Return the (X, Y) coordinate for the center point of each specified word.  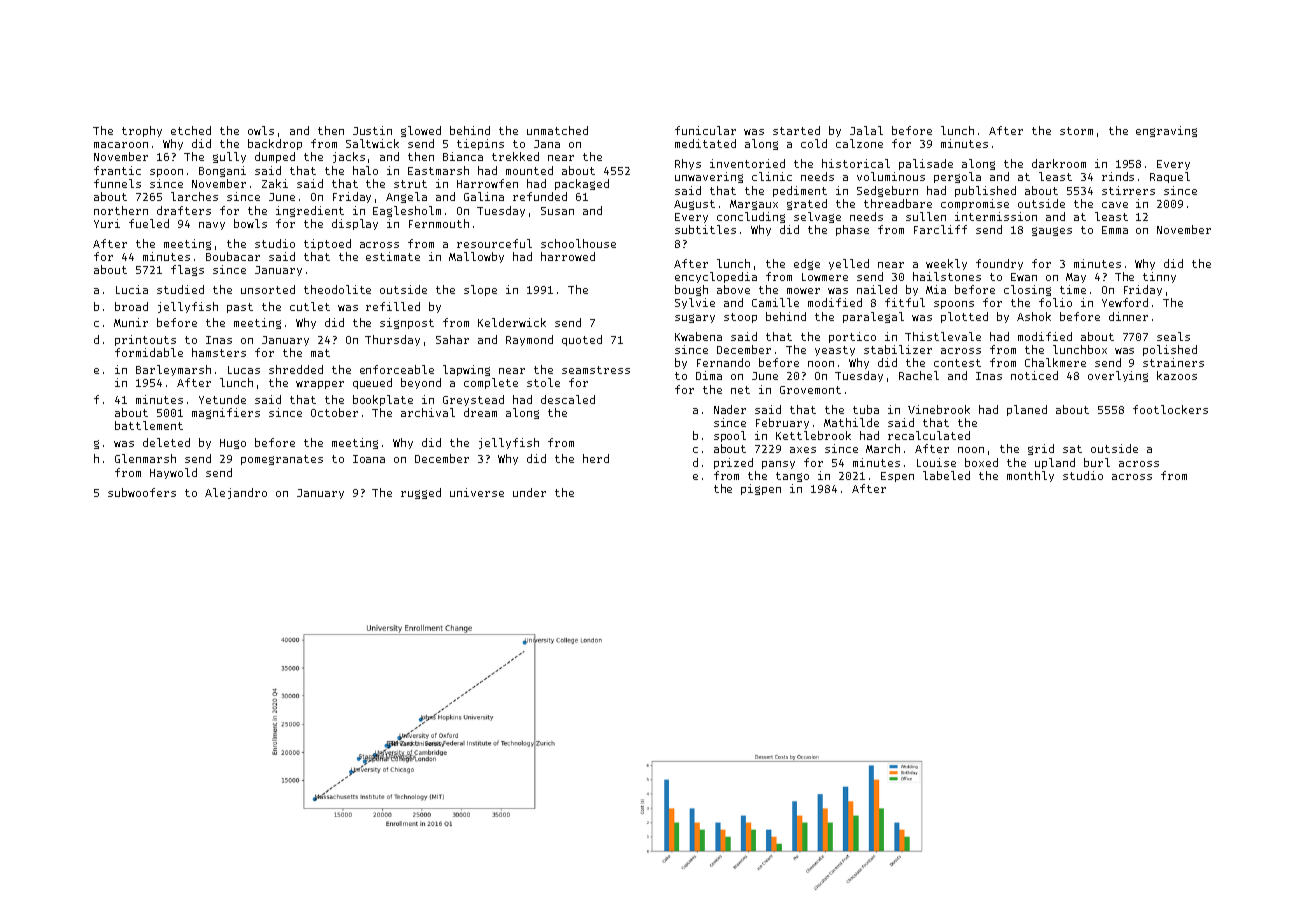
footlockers (1170, 409)
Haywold (173, 473)
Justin (372, 130)
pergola (957, 177)
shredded (296, 369)
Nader (730, 409)
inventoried (747, 163)
